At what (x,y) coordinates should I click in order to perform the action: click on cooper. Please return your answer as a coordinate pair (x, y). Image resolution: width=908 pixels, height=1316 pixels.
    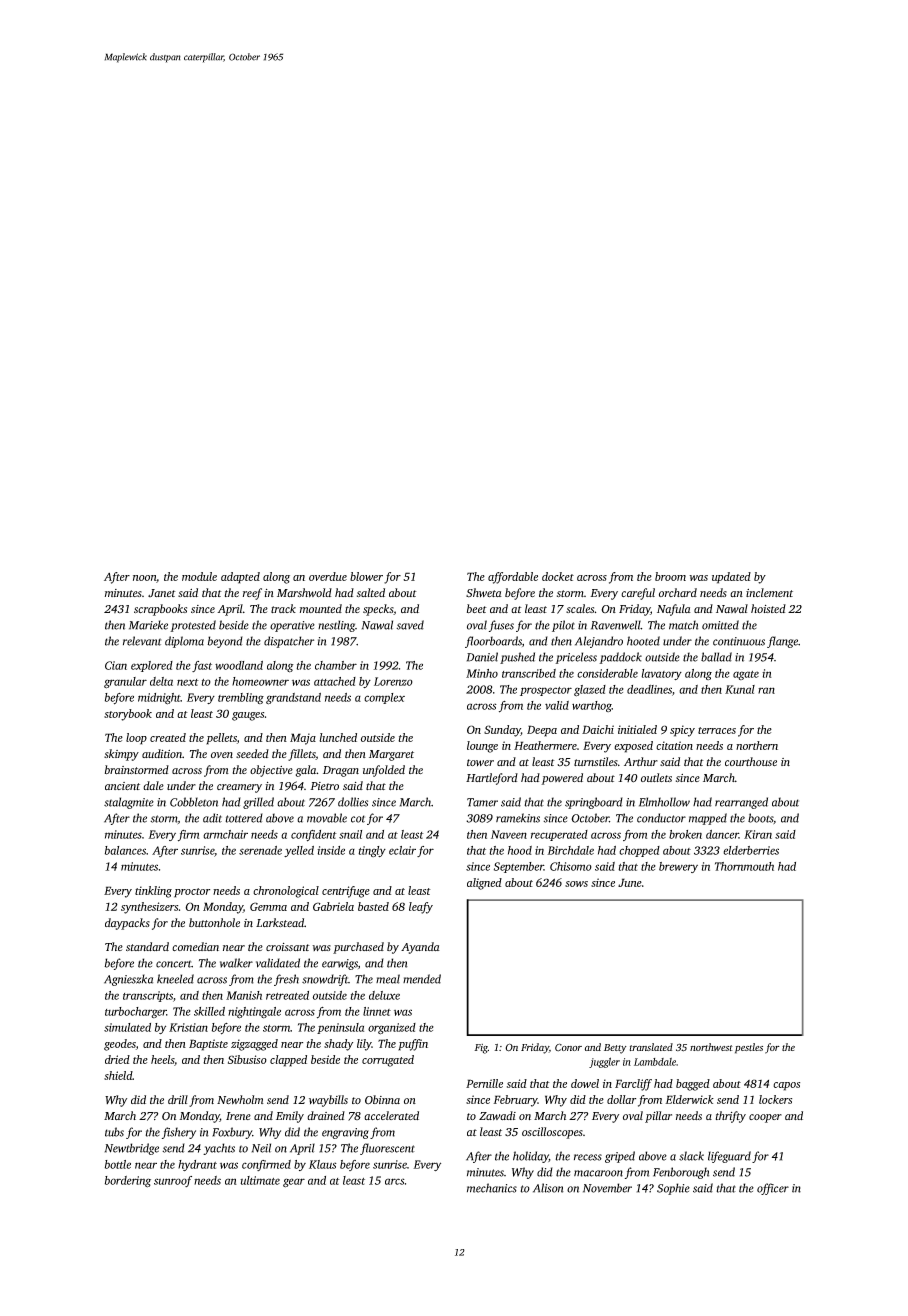
    Looking at the image, I should click on (765, 1118).
